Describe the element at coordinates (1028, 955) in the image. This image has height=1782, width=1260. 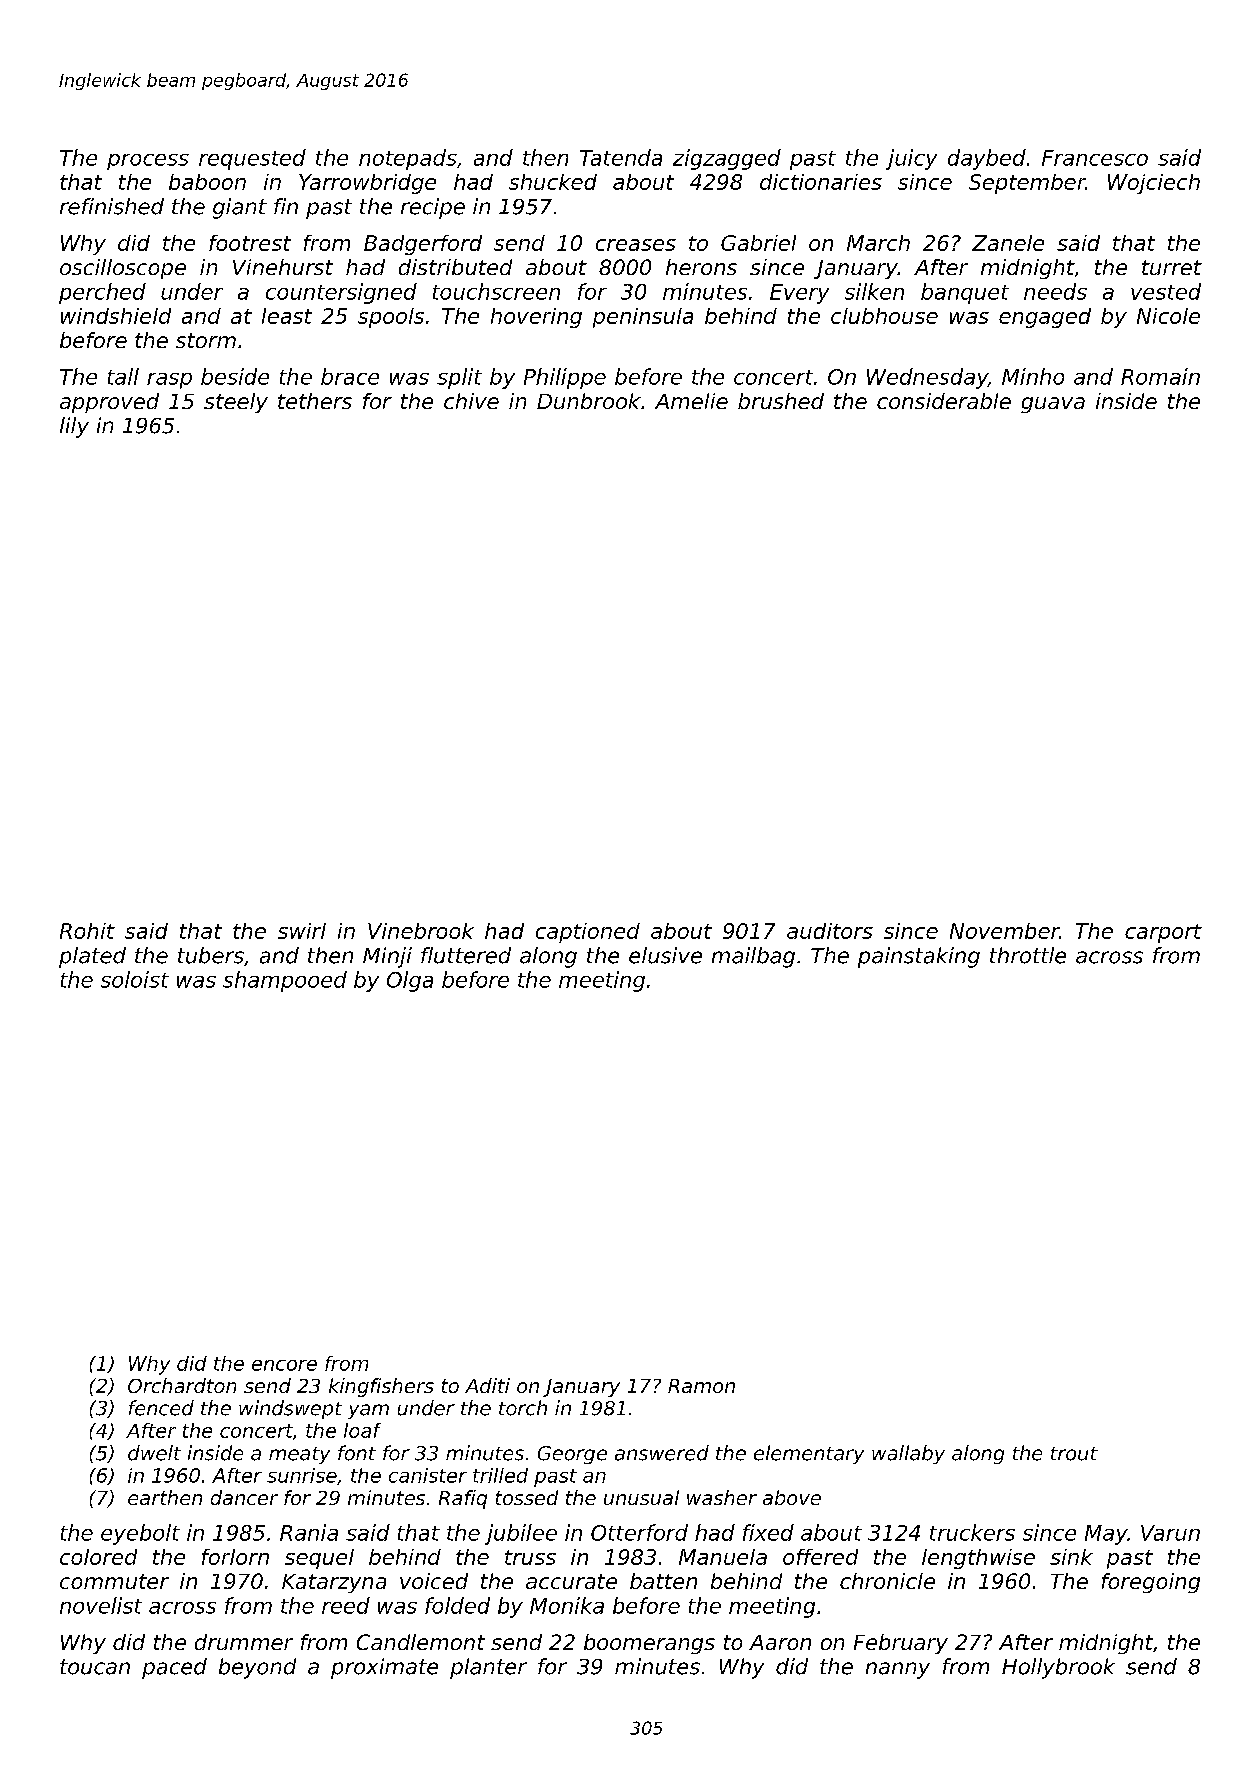
I see `throttle` at that location.
